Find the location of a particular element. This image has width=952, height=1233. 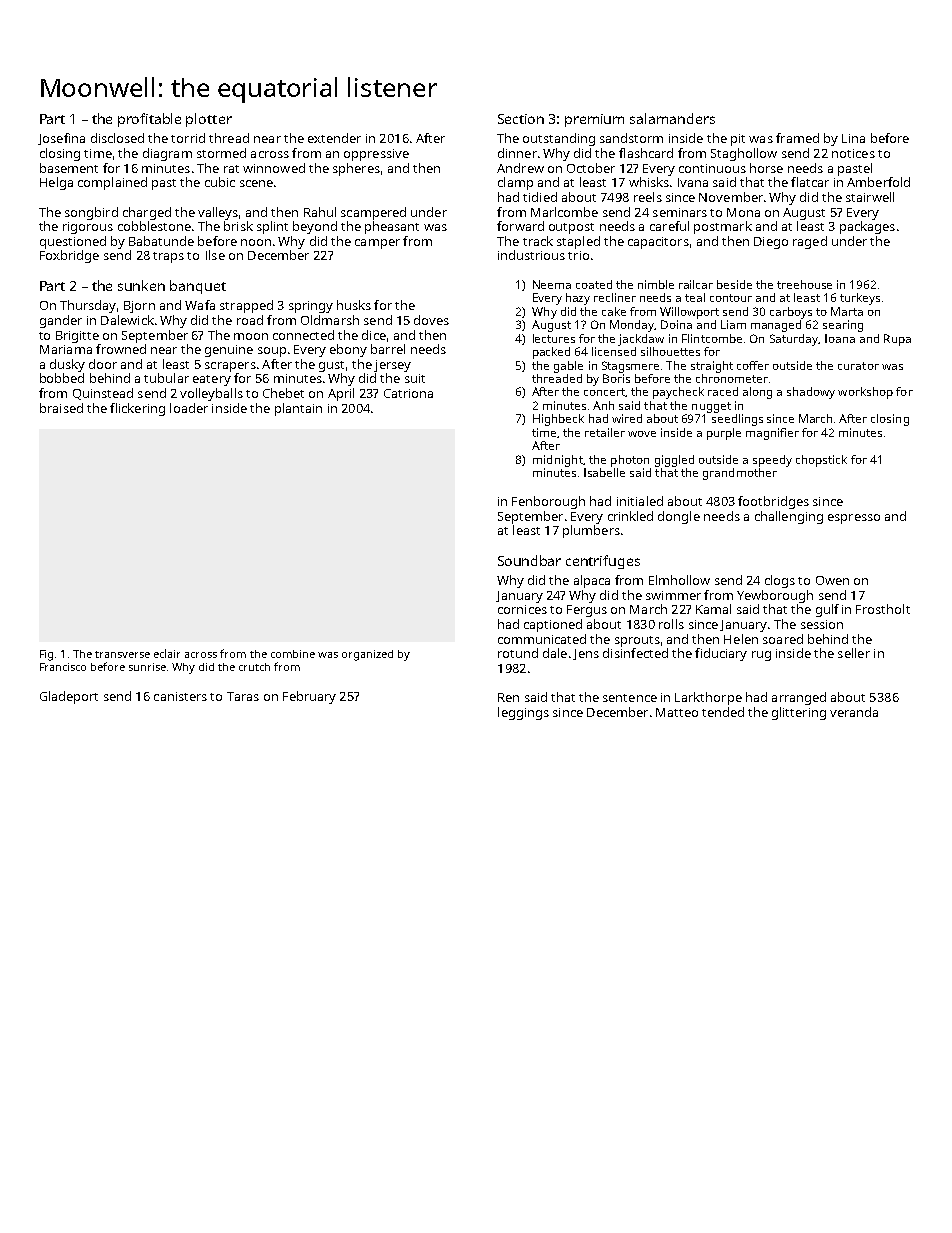

braised is located at coordinates (61, 408).
